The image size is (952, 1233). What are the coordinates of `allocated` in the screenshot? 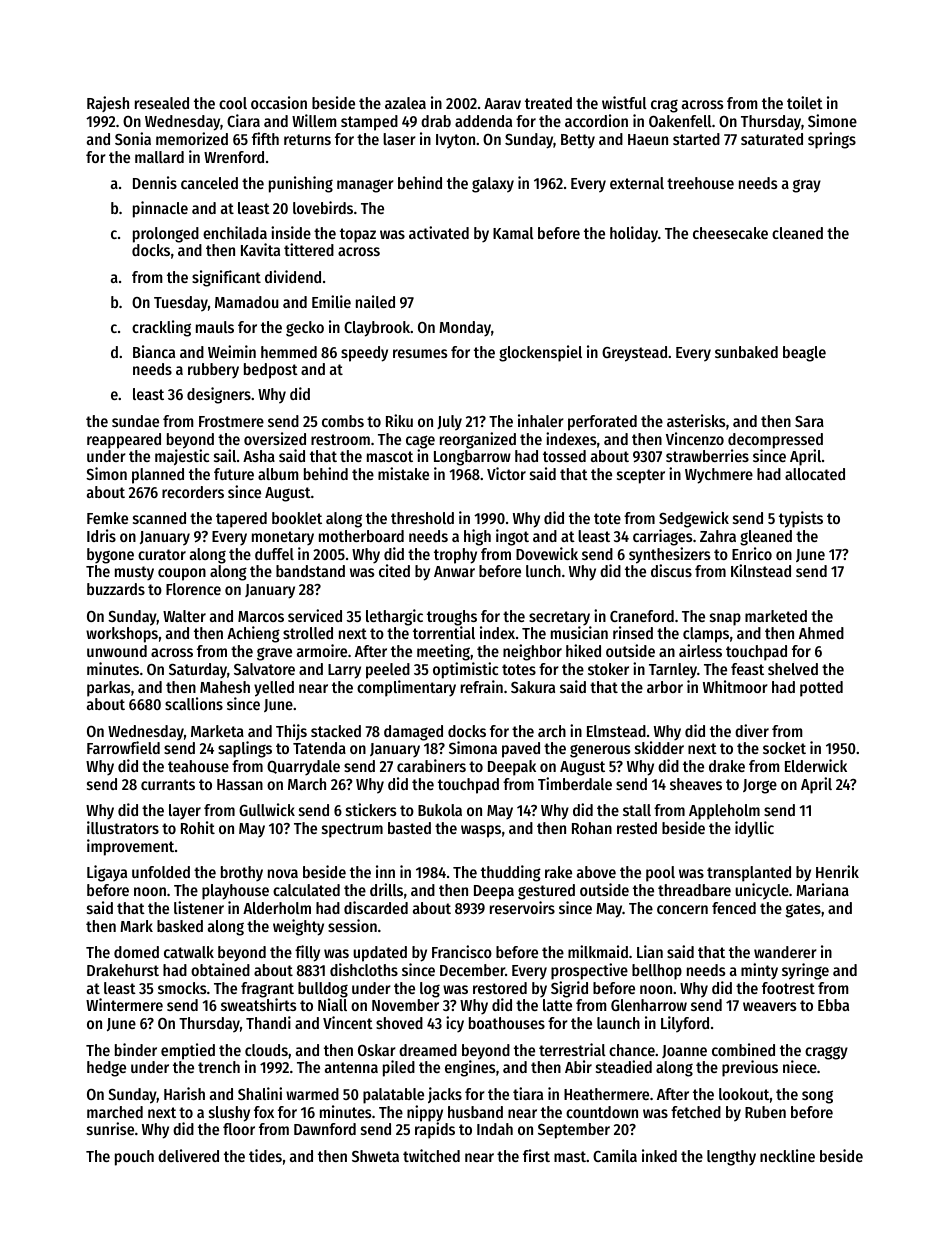 It's located at (815, 474).
